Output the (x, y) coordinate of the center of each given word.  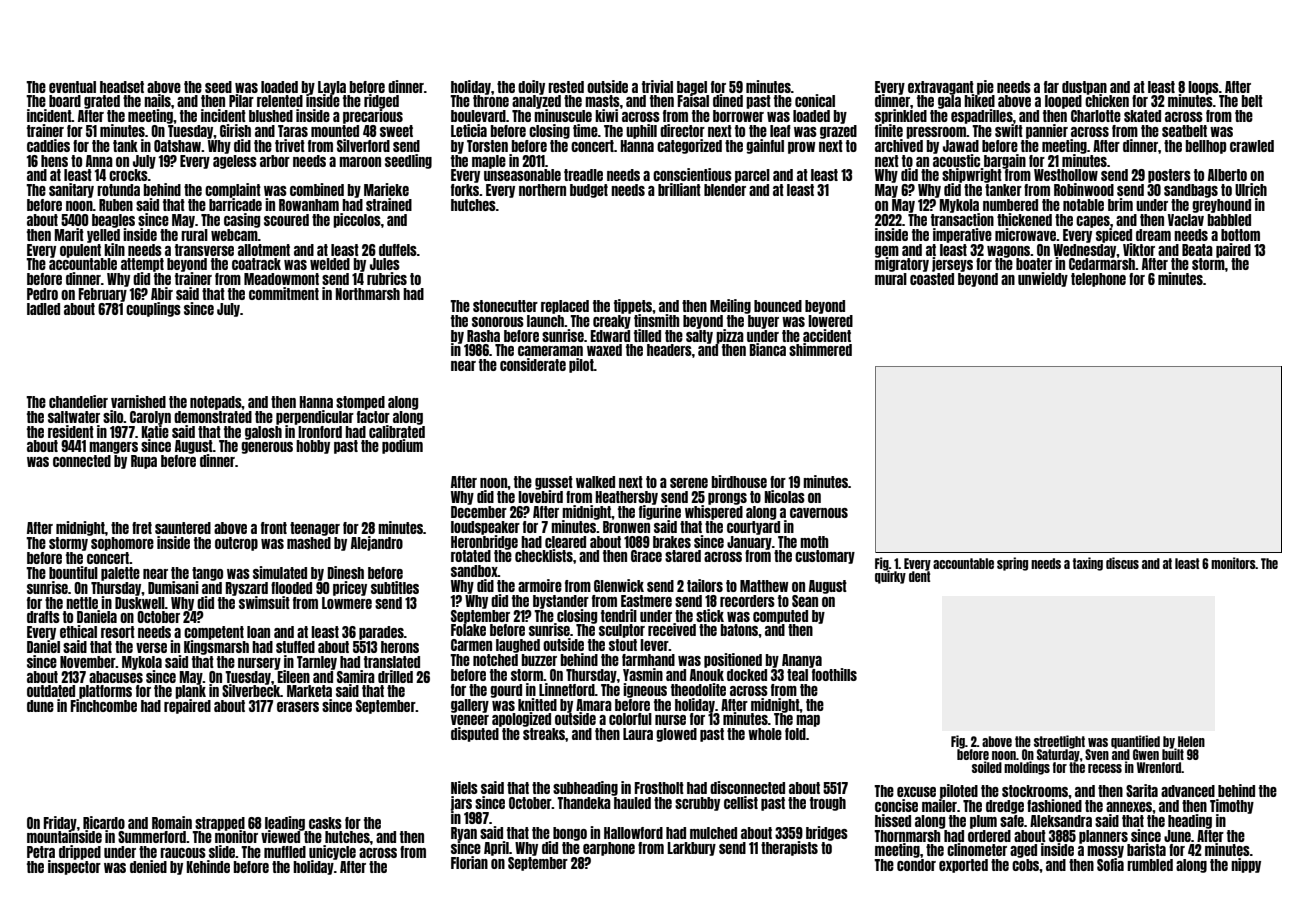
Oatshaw (177, 146)
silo (113, 416)
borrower (738, 116)
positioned (733, 660)
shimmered (820, 349)
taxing (1088, 564)
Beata (1197, 250)
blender (725, 190)
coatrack (256, 264)
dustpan (1084, 87)
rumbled (1150, 865)
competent (214, 633)
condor (916, 865)
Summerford (152, 837)
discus (1122, 563)
